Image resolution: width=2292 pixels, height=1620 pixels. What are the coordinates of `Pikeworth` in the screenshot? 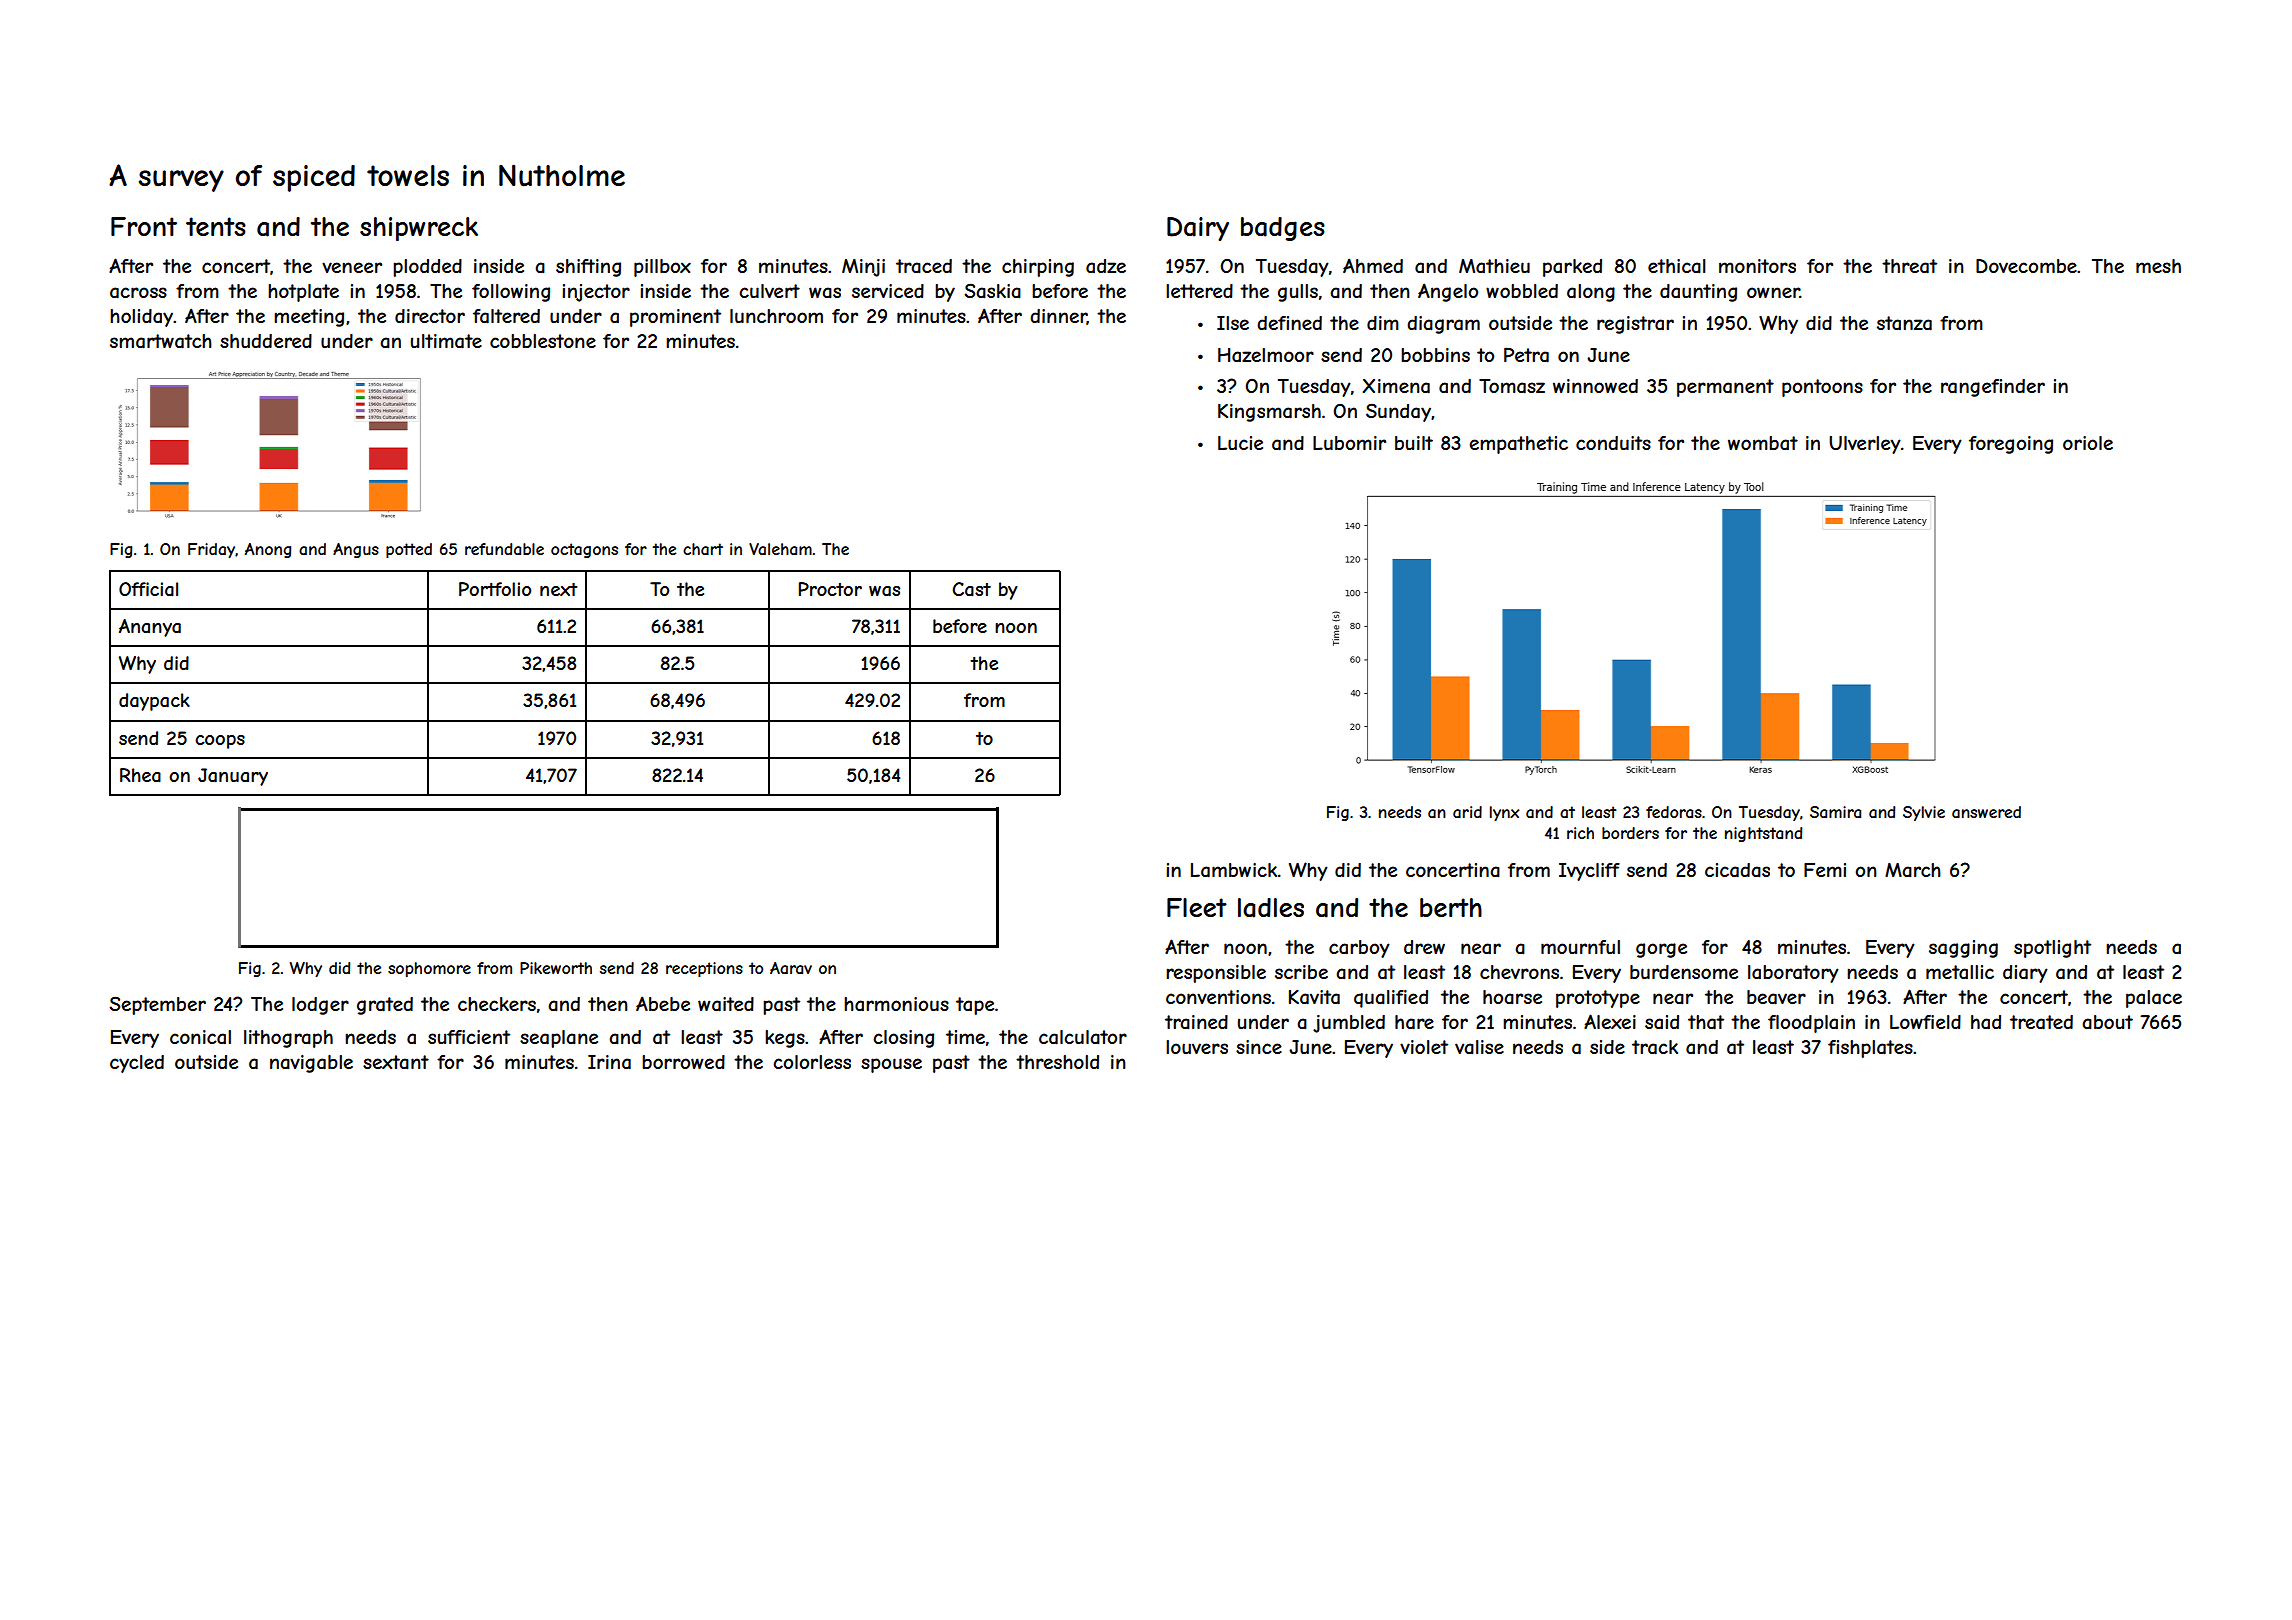 It's located at (556, 968).
